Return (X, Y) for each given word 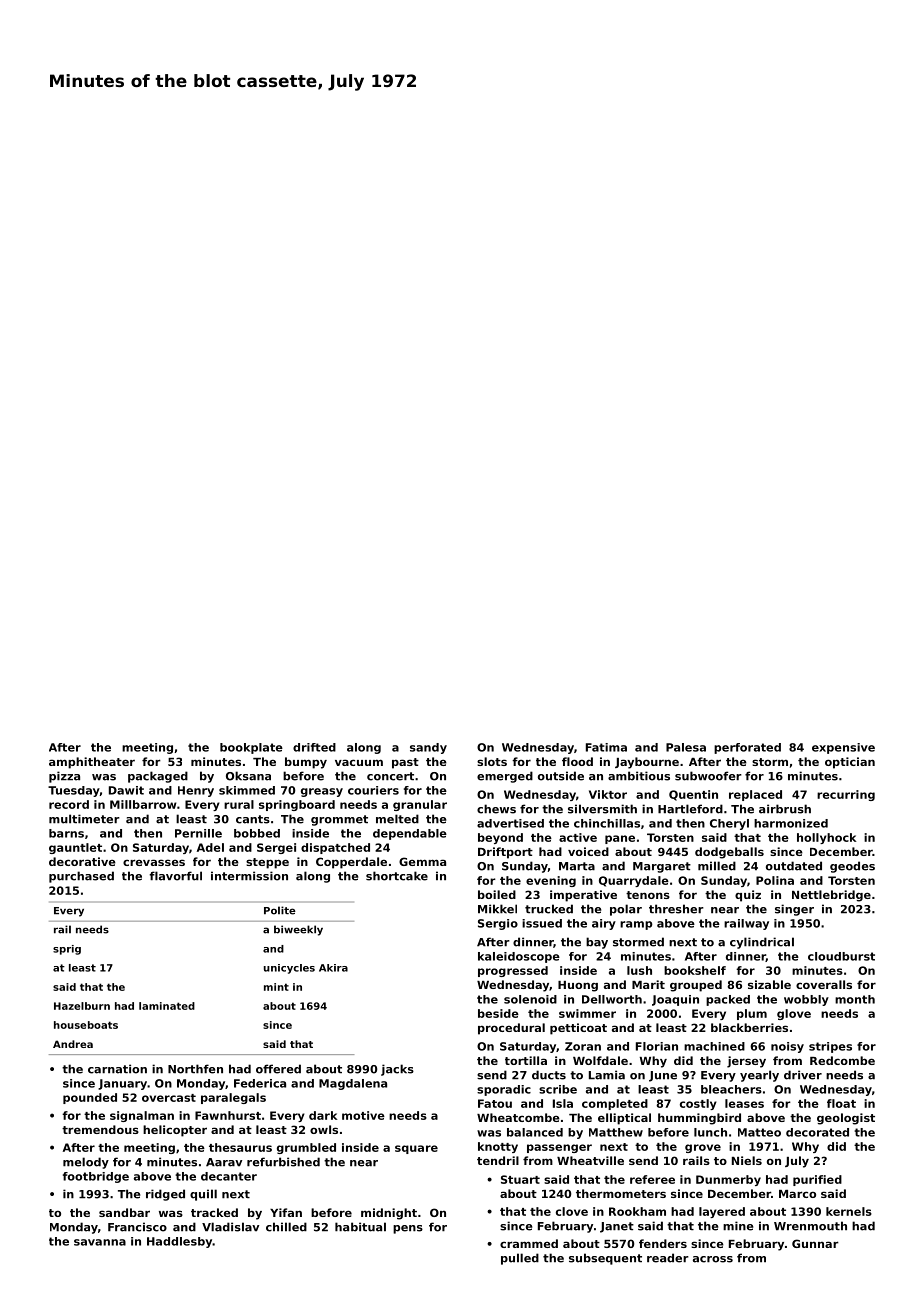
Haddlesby (179, 1242)
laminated (167, 1006)
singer (794, 910)
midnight (389, 1214)
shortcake (397, 876)
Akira (333, 968)
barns (66, 833)
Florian (657, 1046)
